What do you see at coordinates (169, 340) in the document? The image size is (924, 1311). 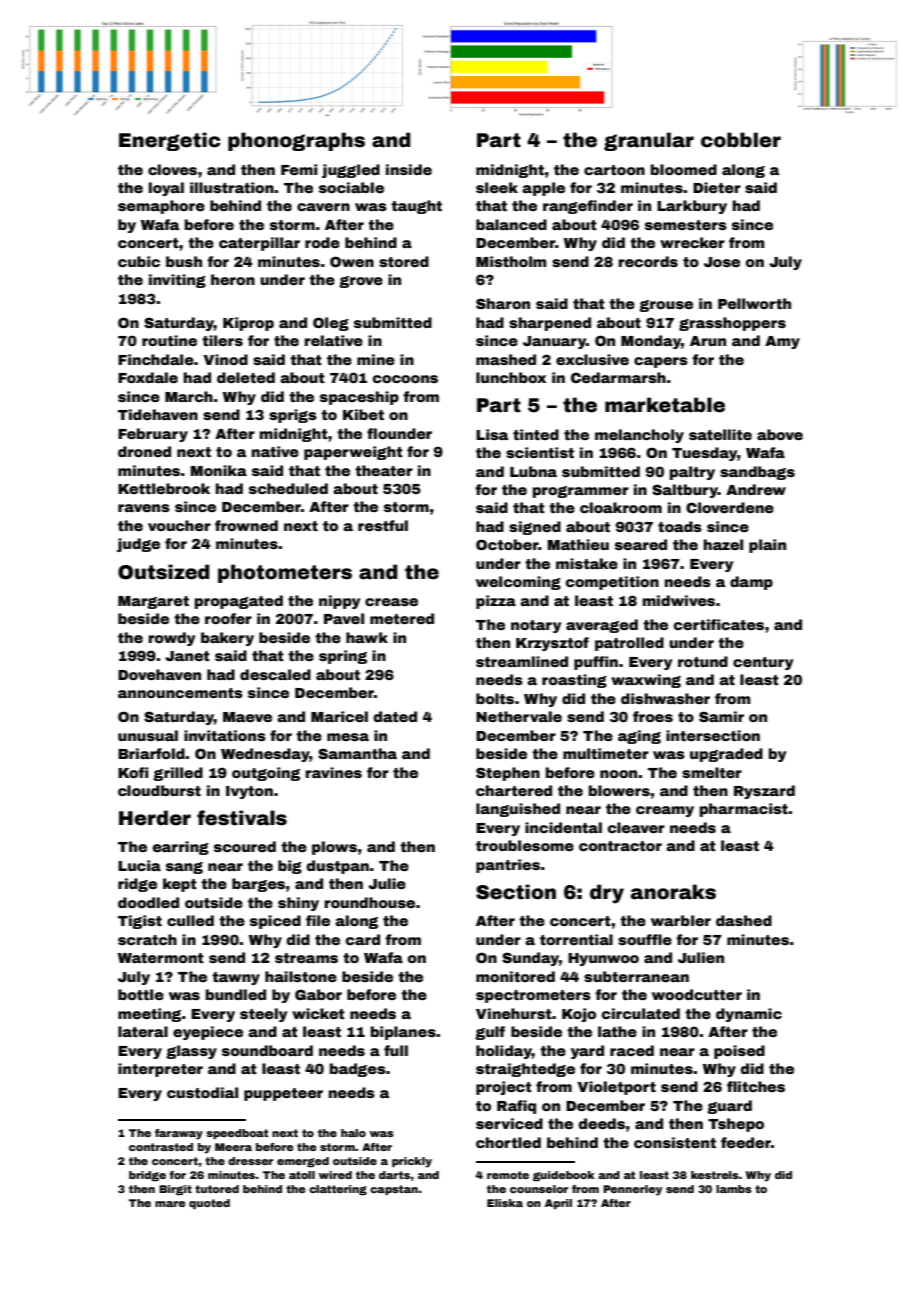 I see `routine` at bounding box center [169, 340].
